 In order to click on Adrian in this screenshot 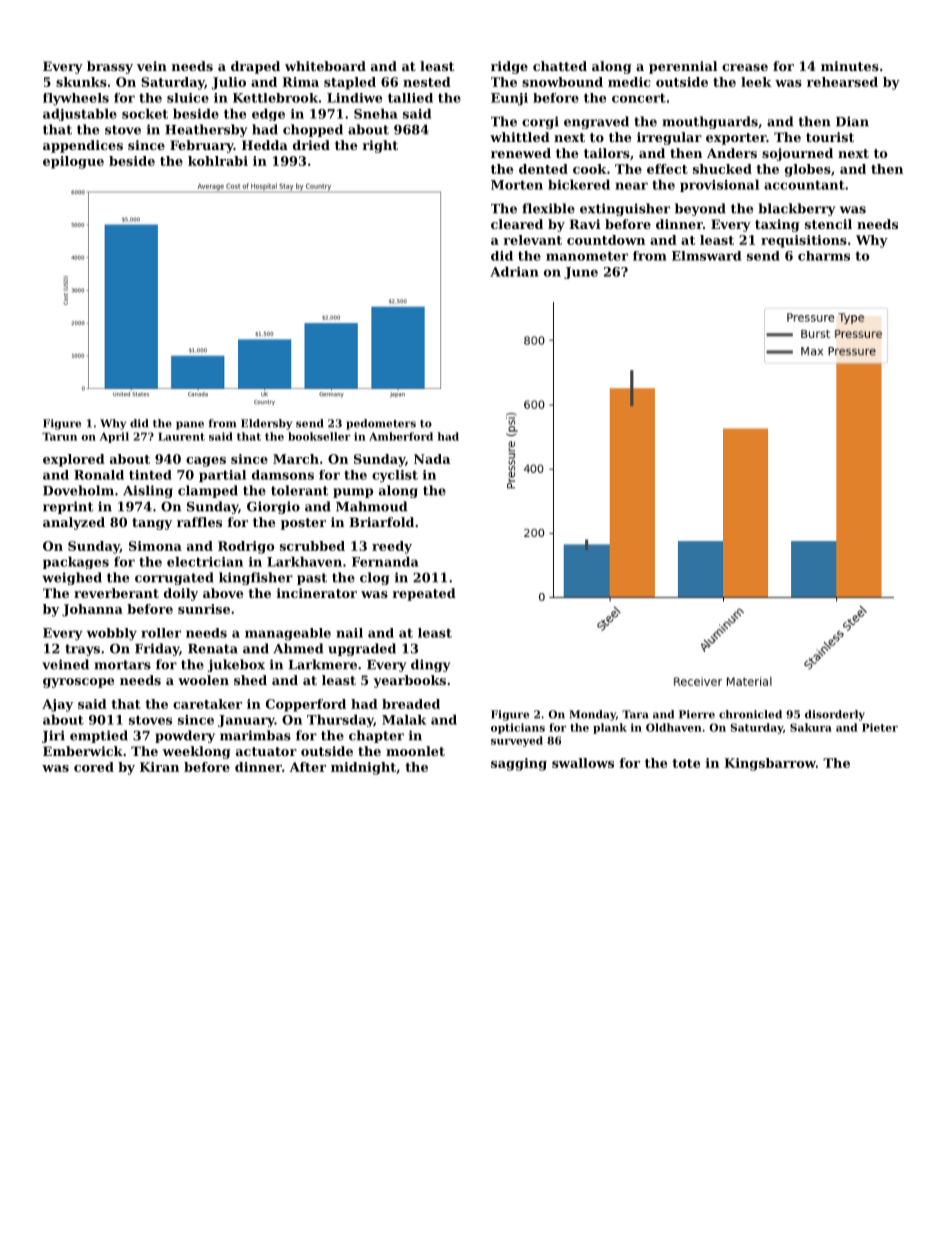, I will do `click(514, 271)`.
